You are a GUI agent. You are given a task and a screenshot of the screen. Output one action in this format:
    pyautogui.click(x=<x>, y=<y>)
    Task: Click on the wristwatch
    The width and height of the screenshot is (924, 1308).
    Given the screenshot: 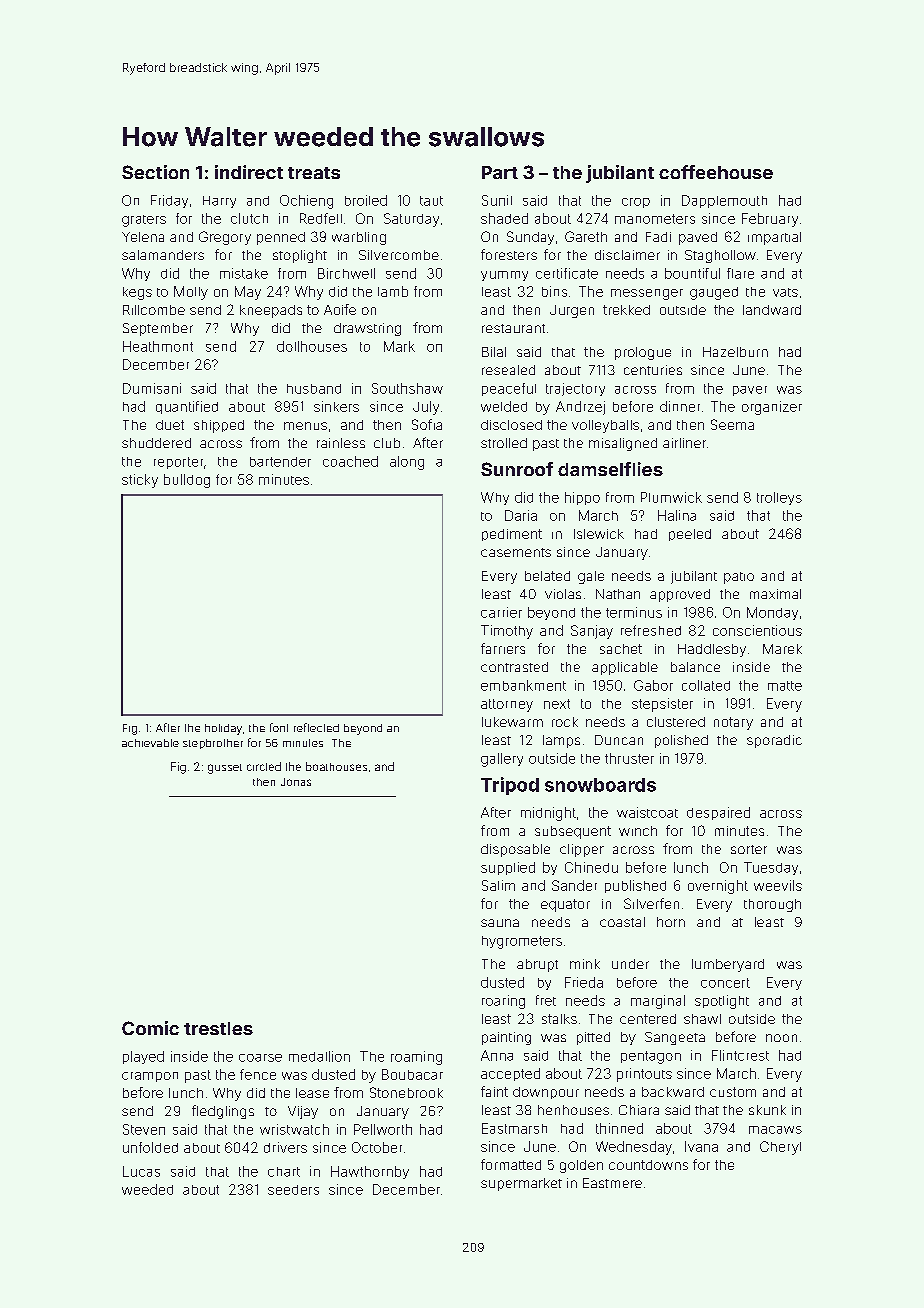 What is the action you would take?
    pyautogui.click(x=294, y=1129)
